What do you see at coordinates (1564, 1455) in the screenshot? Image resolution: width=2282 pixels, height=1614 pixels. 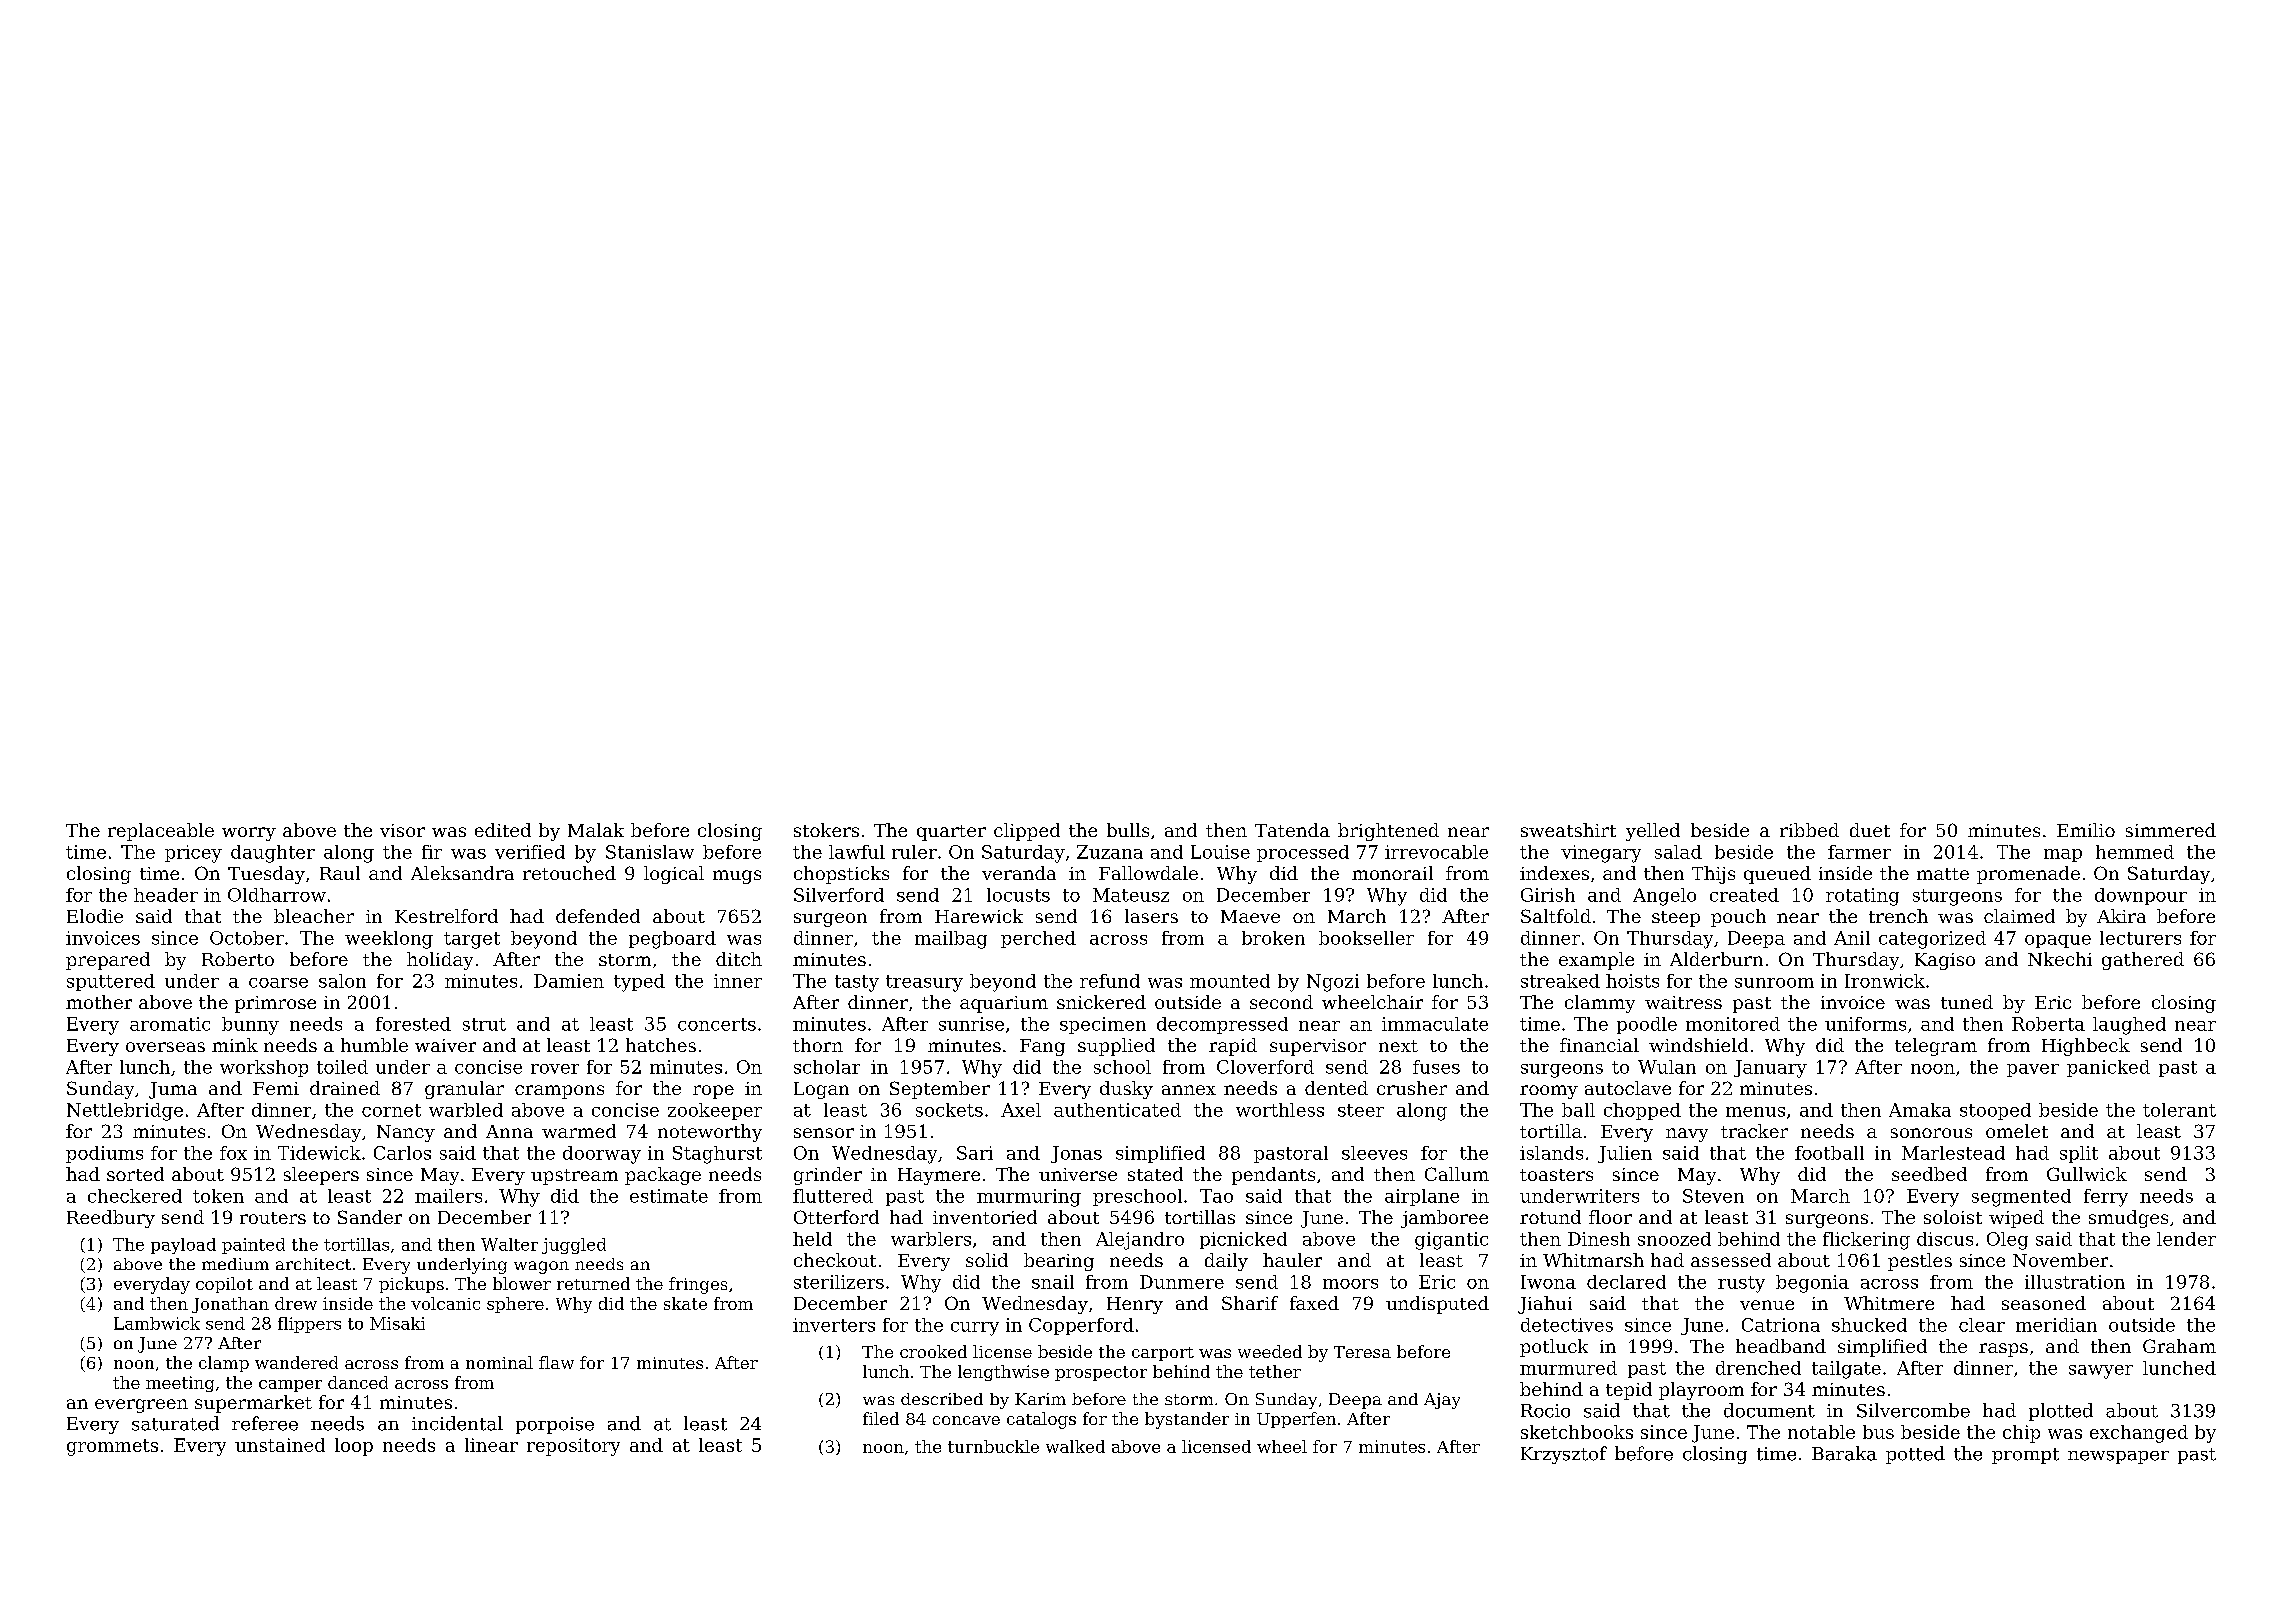 I see `Krzysztof` at bounding box center [1564, 1455].
